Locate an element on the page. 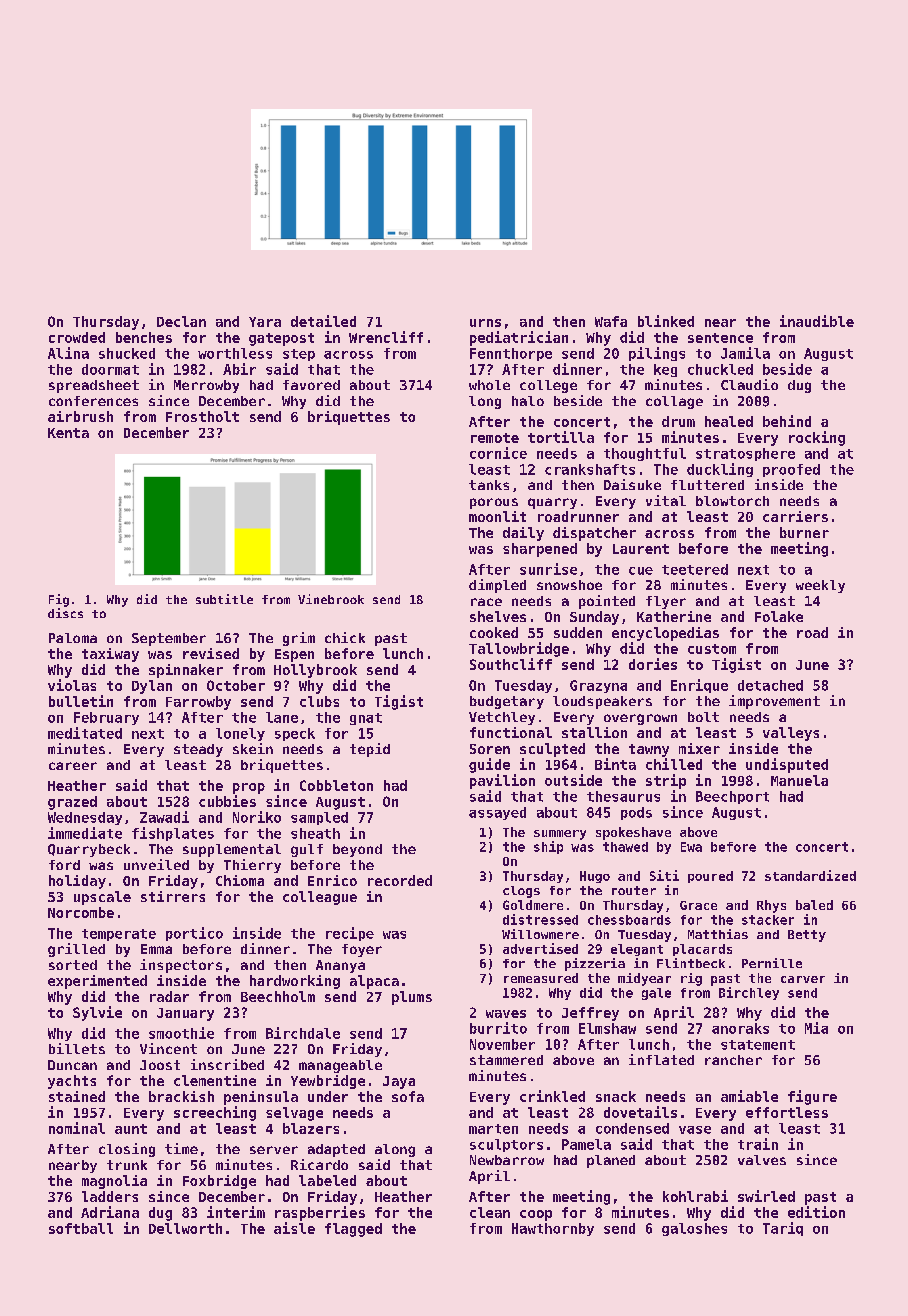 This image has height=1316, width=908. stammered is located at coordinates (506, 1060).
